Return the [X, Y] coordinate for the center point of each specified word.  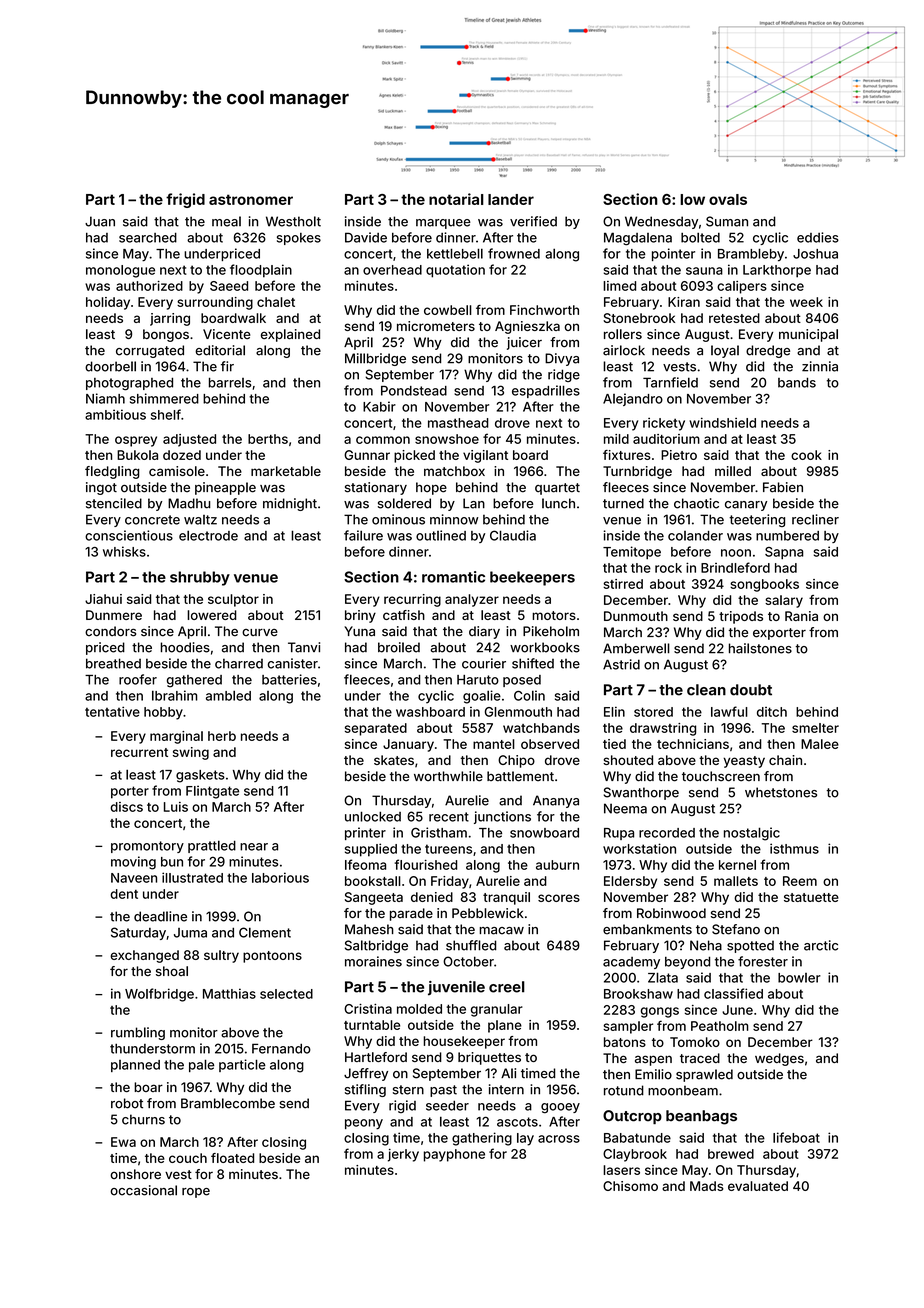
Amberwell [636, 648]
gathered [194, 681]
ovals [728, 199]
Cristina [368, 1009]
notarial [456, 199]
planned [135, 1066]
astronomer [251, 199]
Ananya [556, 801]
